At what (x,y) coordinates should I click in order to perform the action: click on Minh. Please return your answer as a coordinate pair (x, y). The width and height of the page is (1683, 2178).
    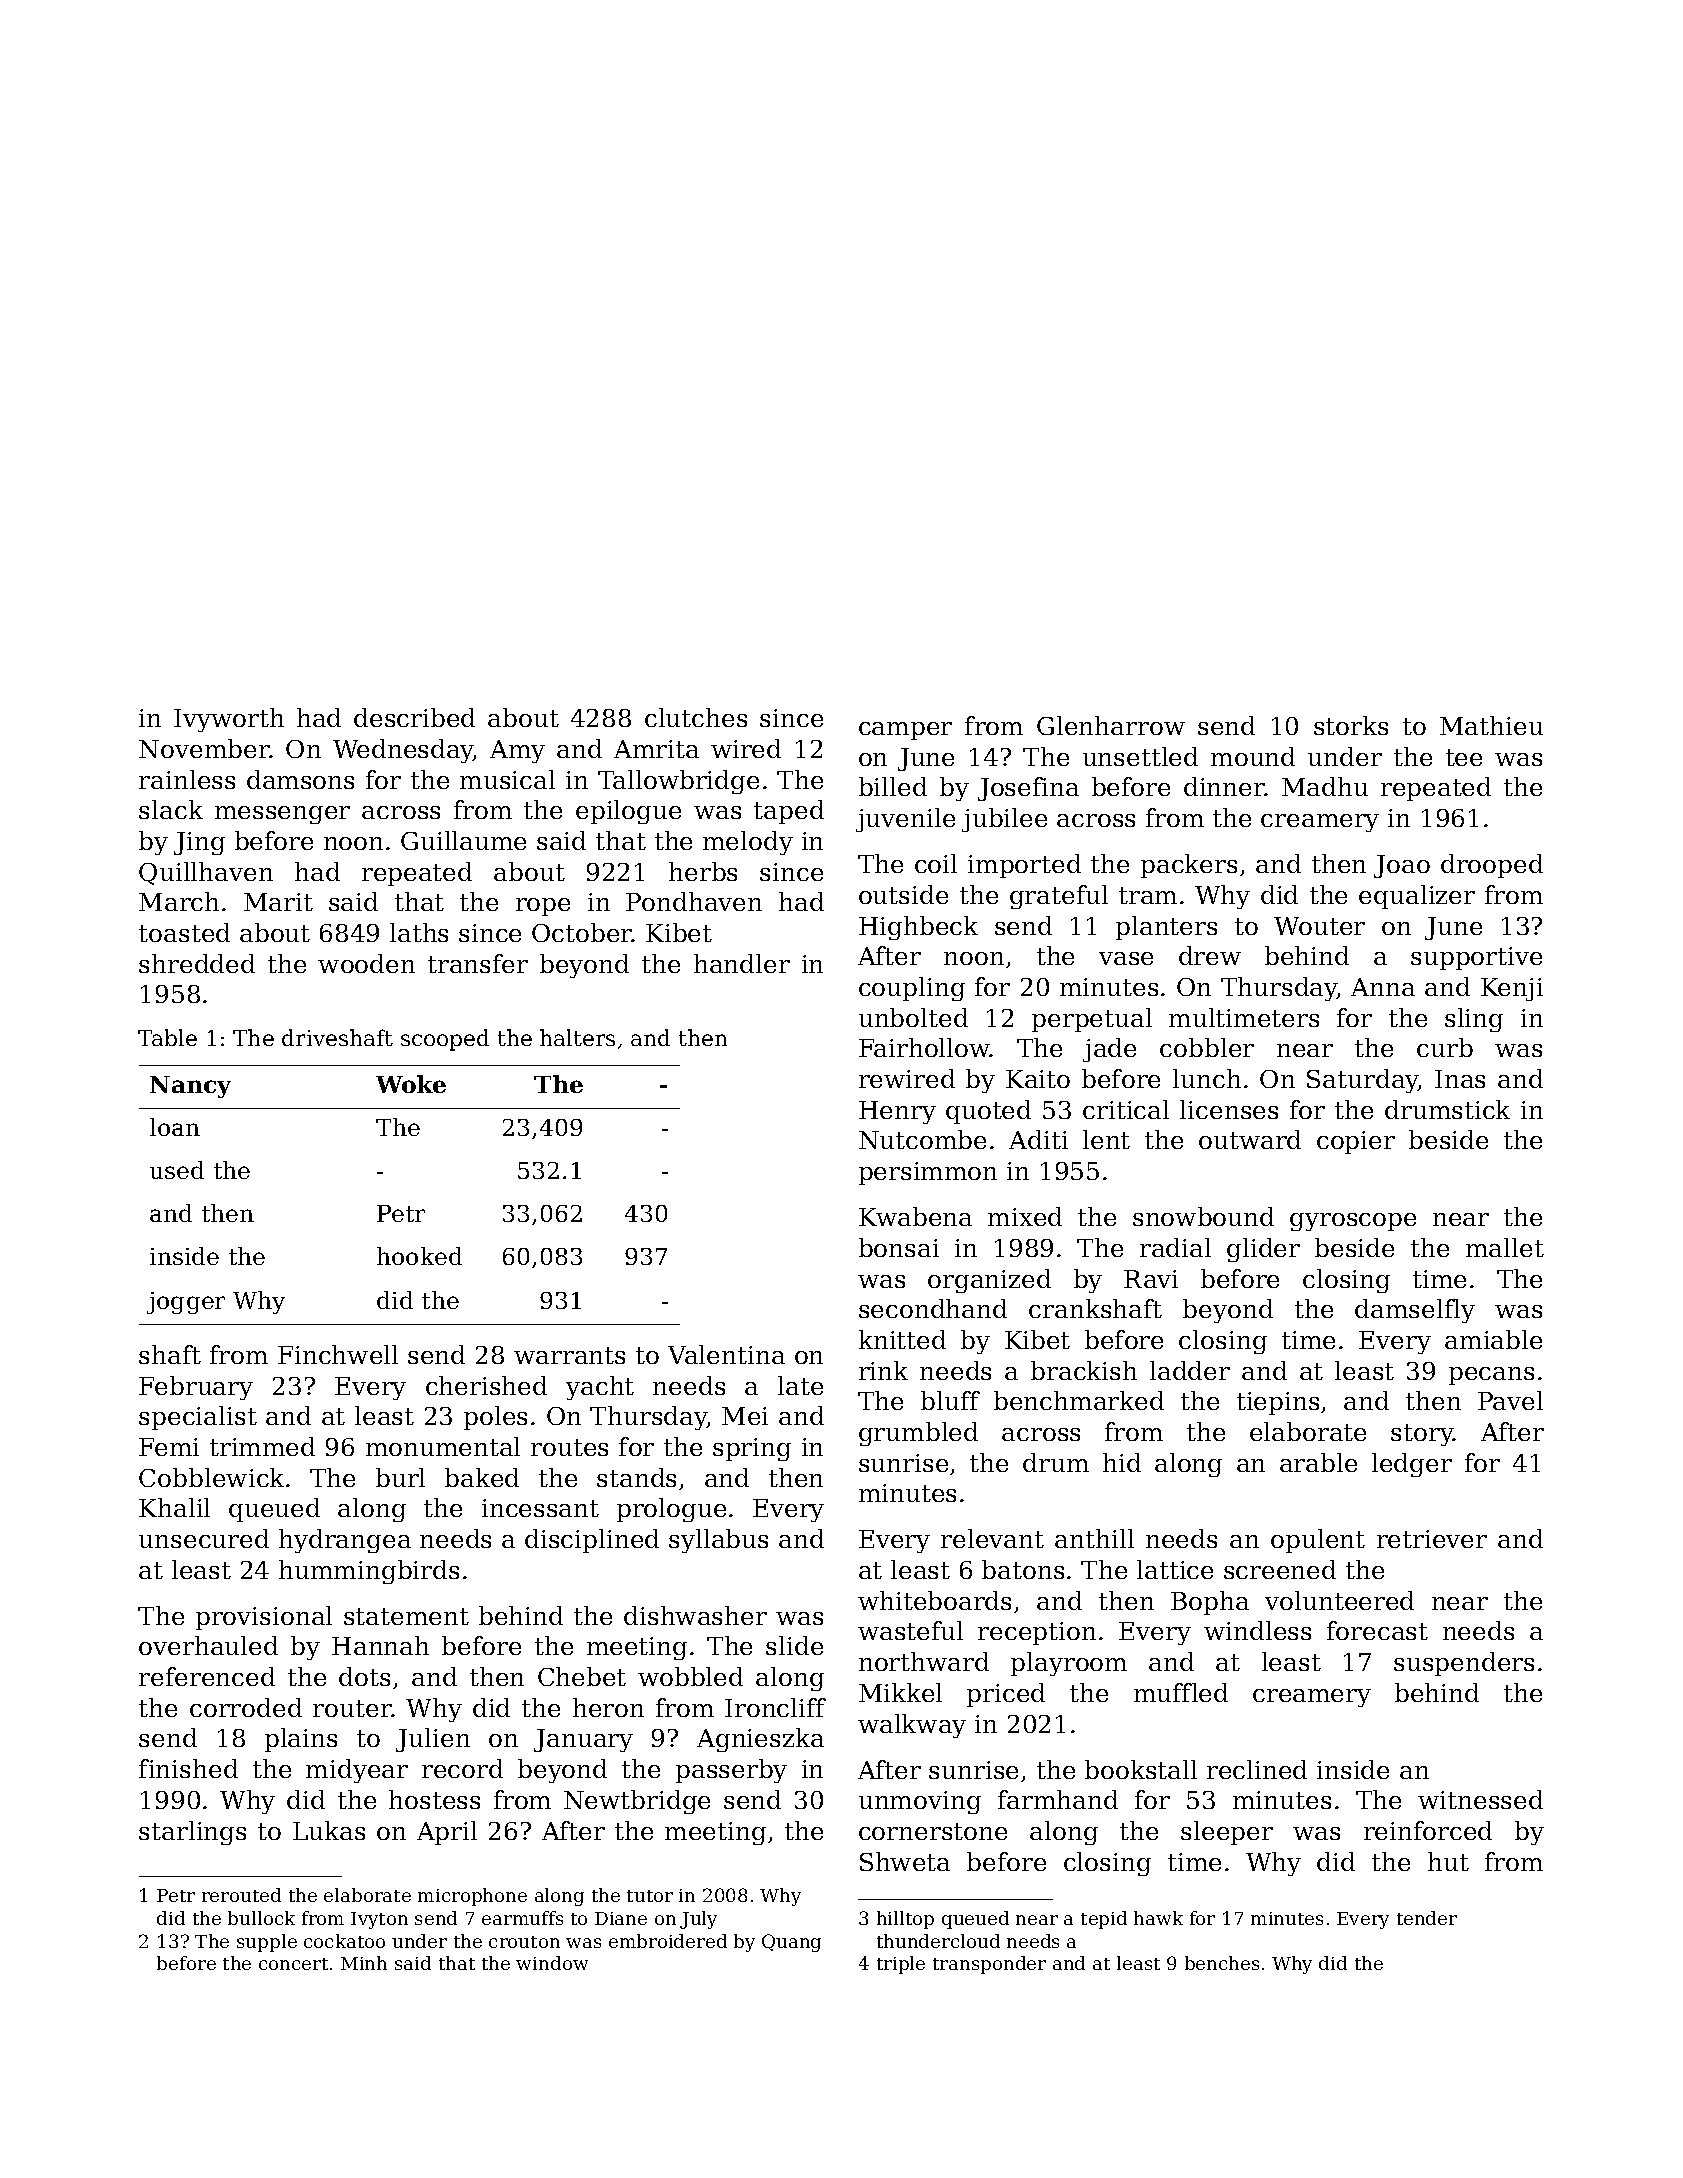
    Looking at the image, I should click on (364, 1963).
